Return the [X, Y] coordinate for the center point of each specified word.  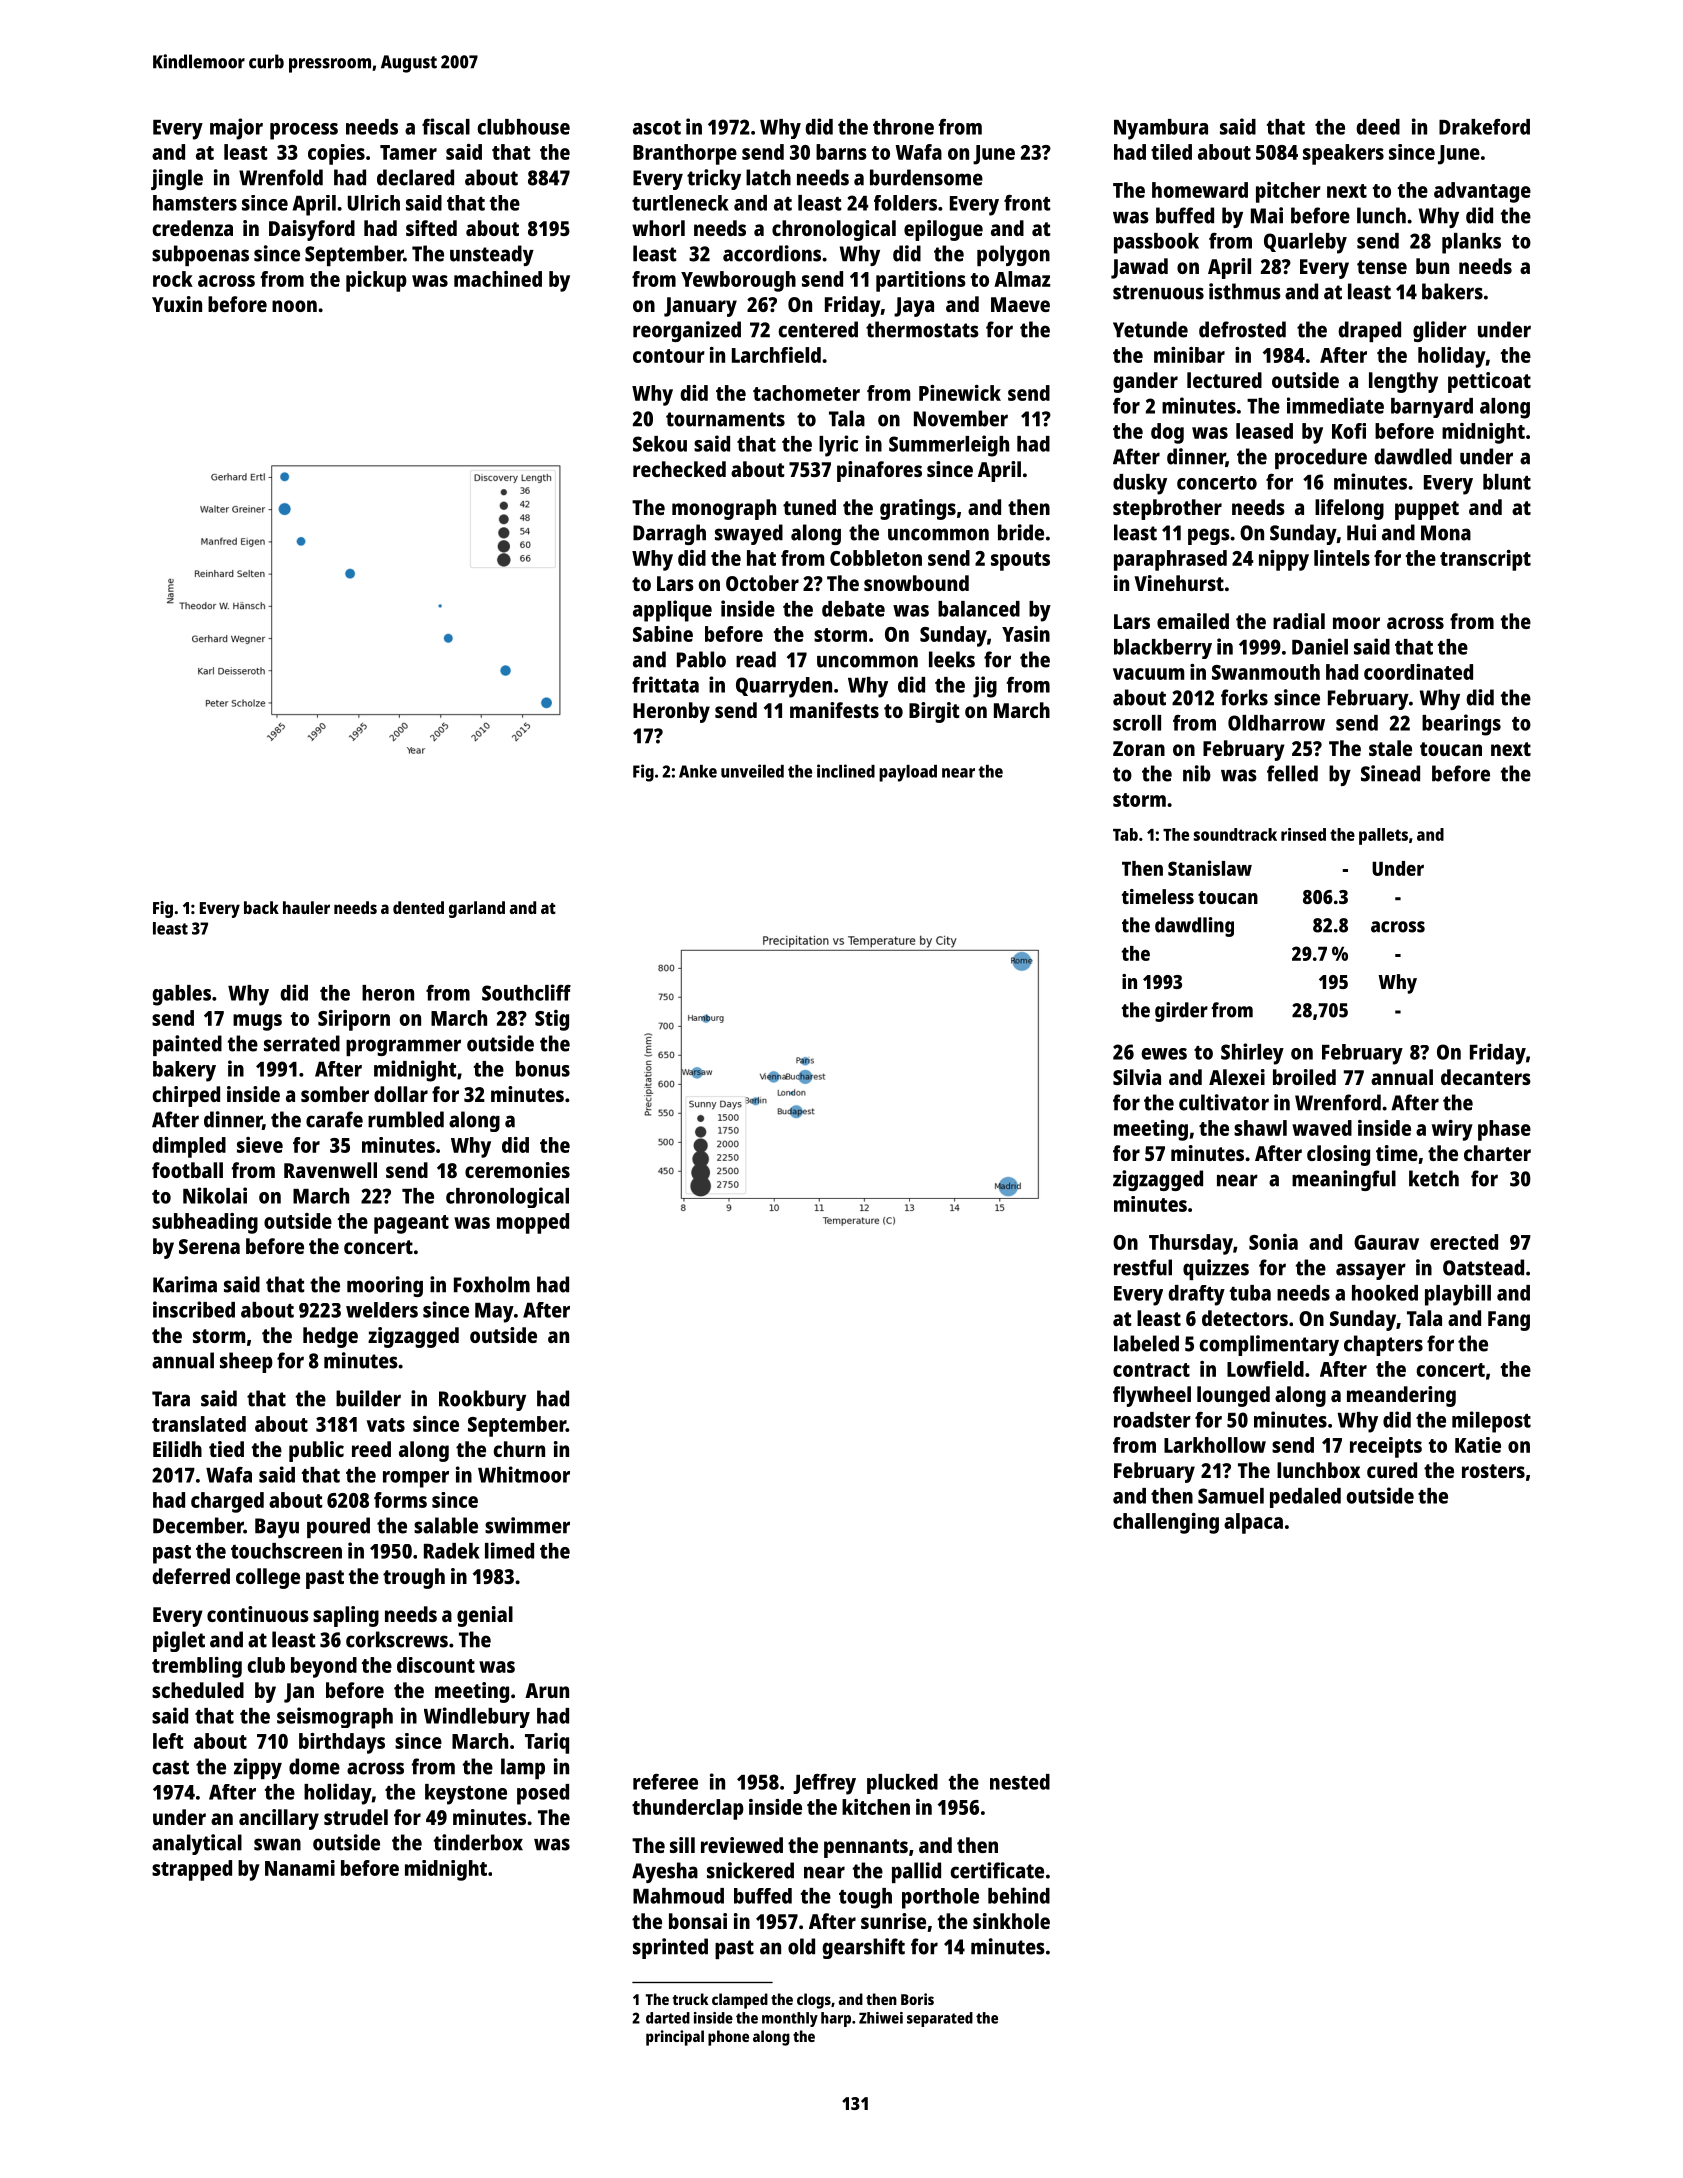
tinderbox [478, 1842]
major [236, 129]
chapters [1383, 1345]
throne [903, 127]
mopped [533, 1223]
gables [181, 995]
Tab [1125, 834]
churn [519, 1449]
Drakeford [1484, 127]
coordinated [1418, 672]
